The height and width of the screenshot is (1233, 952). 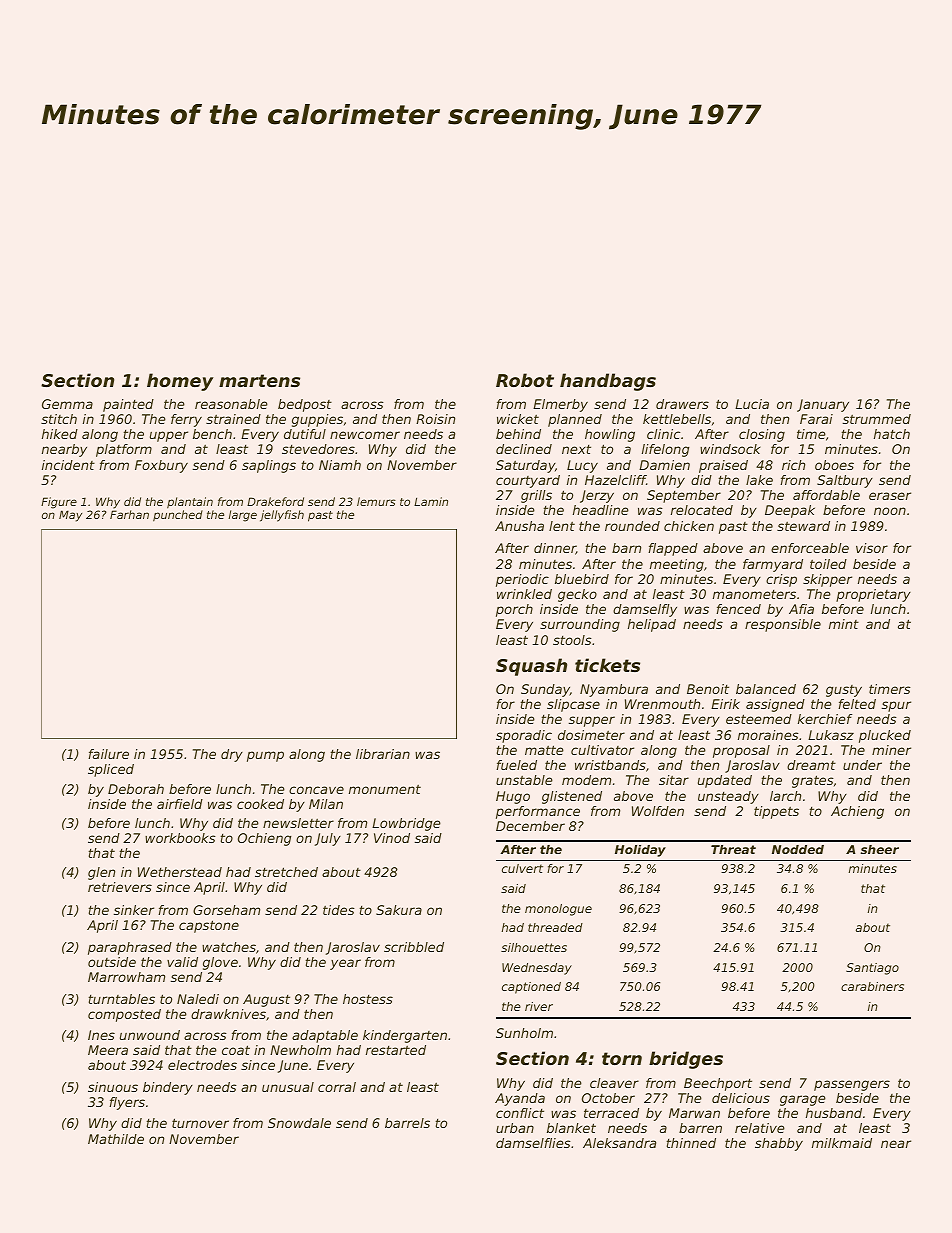 I want to click on homey, so click(x=180, y=382).
